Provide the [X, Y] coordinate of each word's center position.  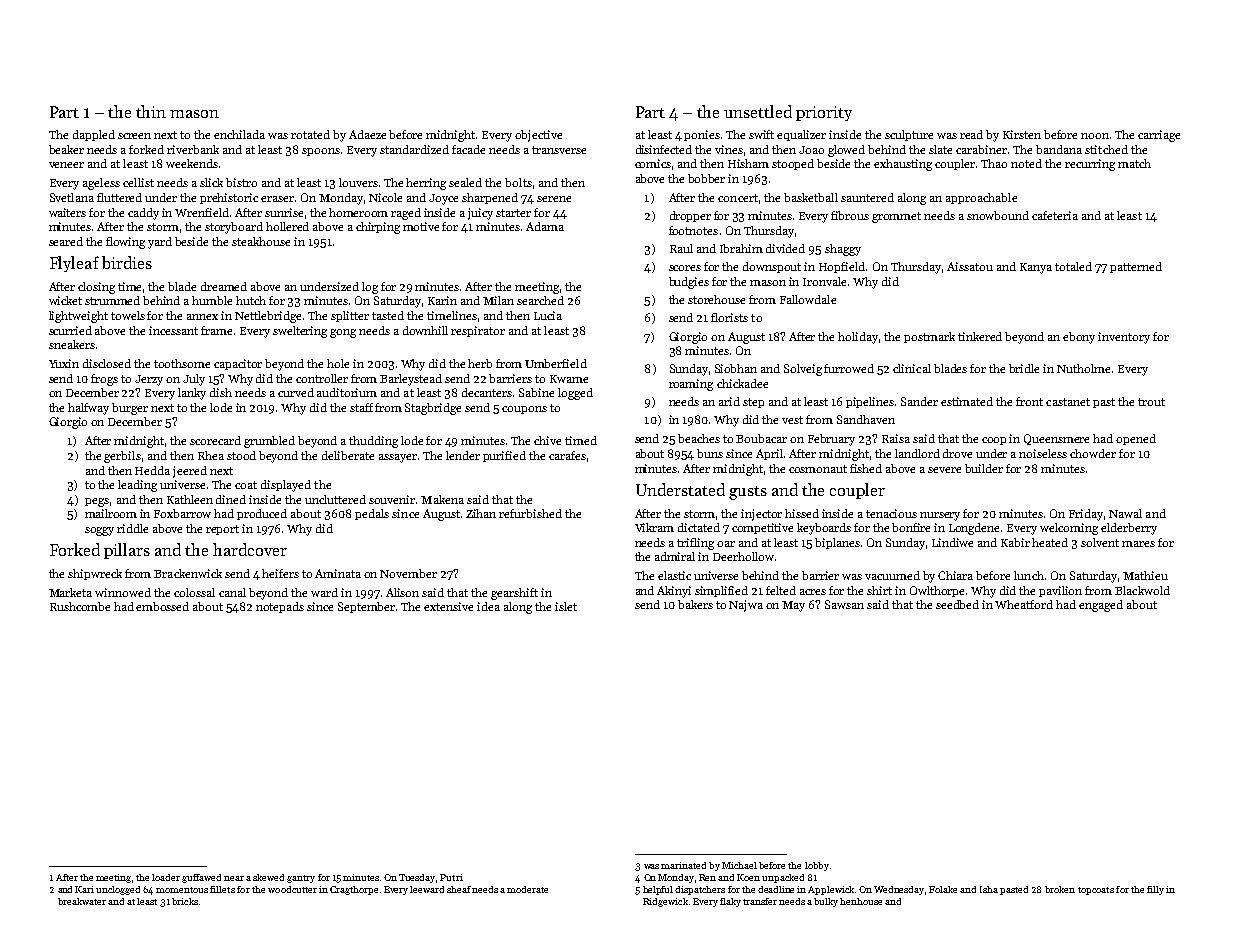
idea [488, 606]
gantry [301, 879]
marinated [683, 865]
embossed [162, 606]
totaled [1073, 266]
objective [538, 136]
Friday [1086, 515]
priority [824, 113]
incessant [173, 330]
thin [151, 111]
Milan [498, 300]
